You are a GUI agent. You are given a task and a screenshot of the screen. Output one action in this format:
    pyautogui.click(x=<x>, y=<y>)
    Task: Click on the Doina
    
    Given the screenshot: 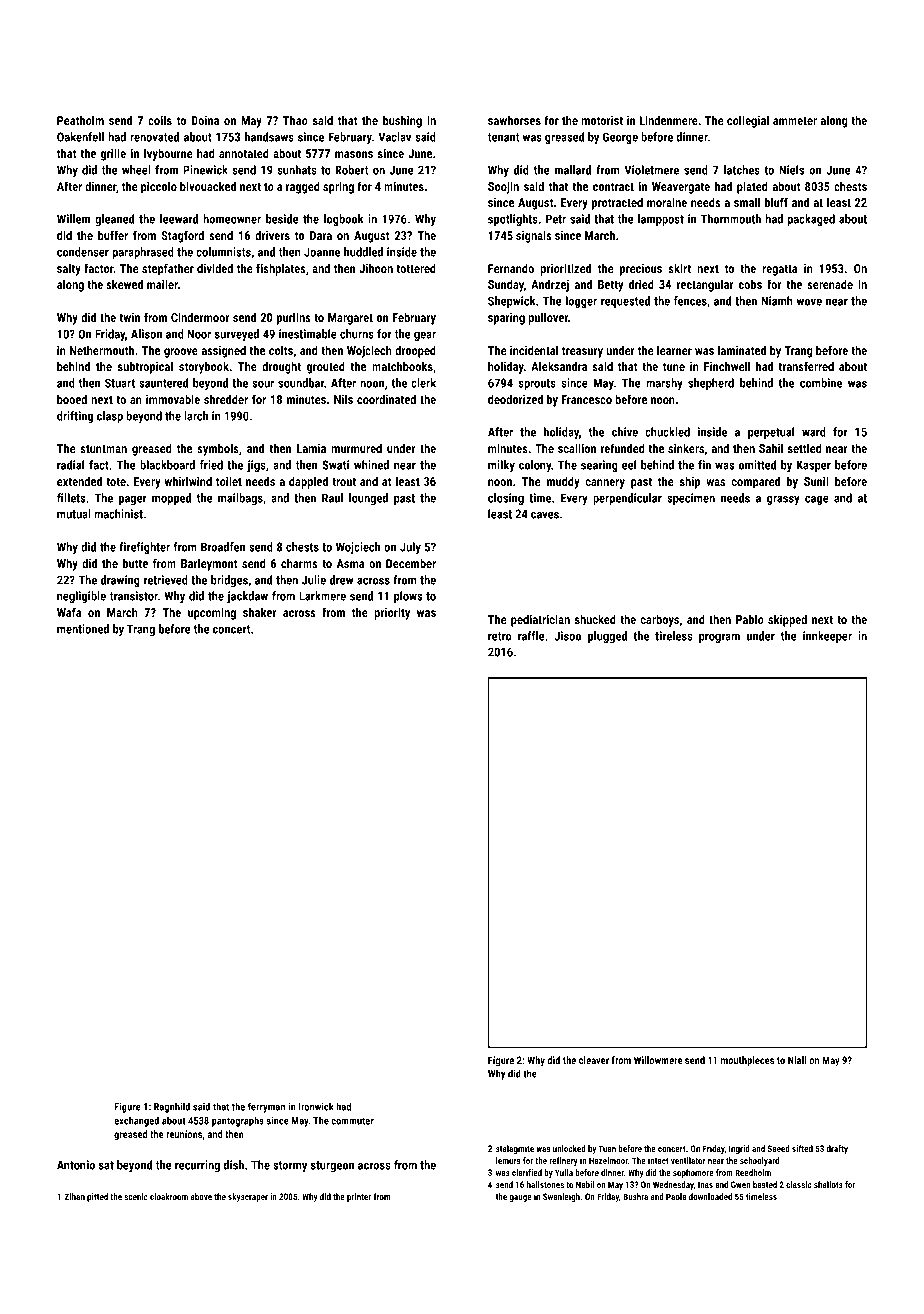 What is the action you would take?
    pyautogui.click(x=205, y=120)
